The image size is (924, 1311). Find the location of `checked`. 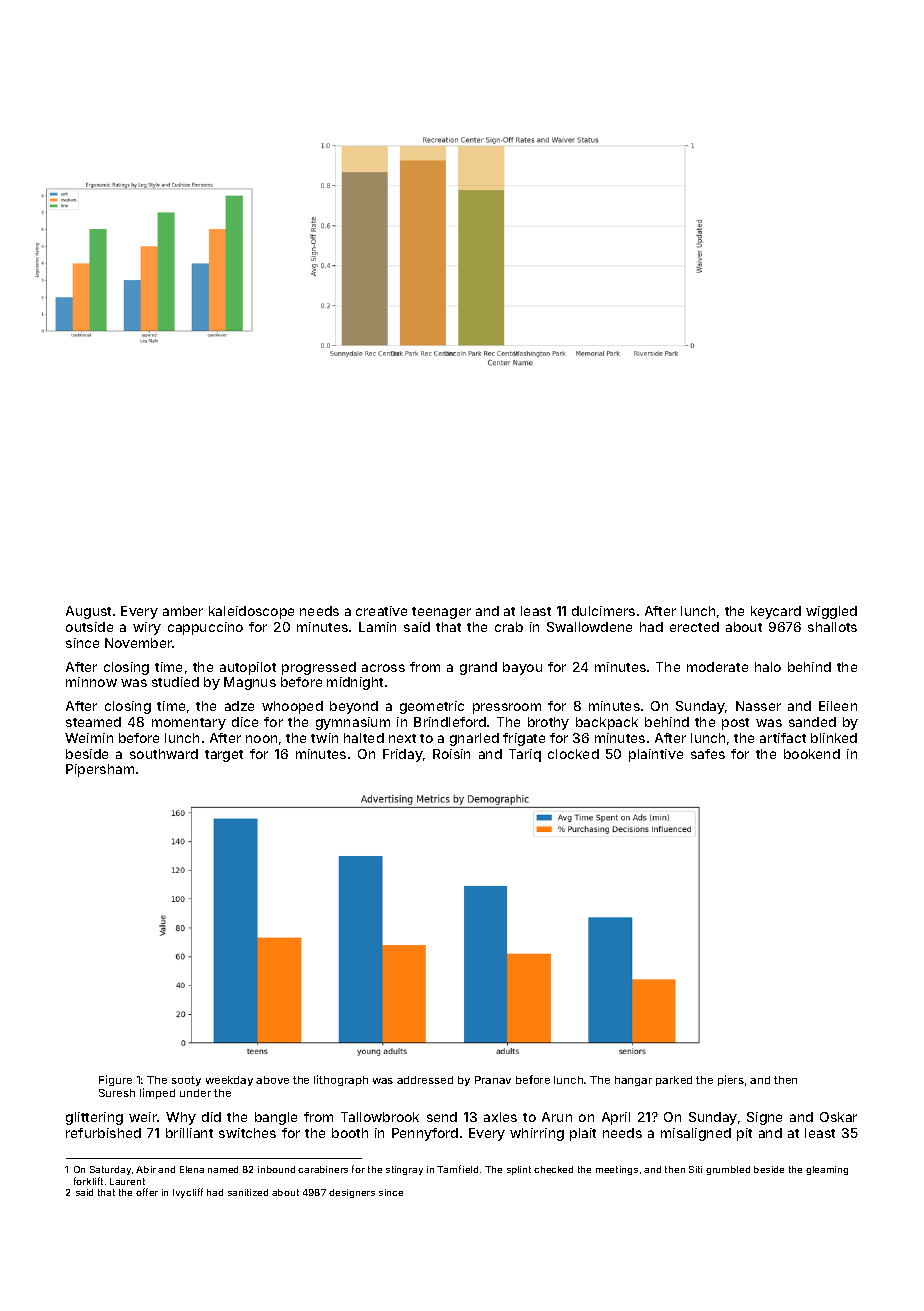

checked is located at coordinates (553, 1169).
